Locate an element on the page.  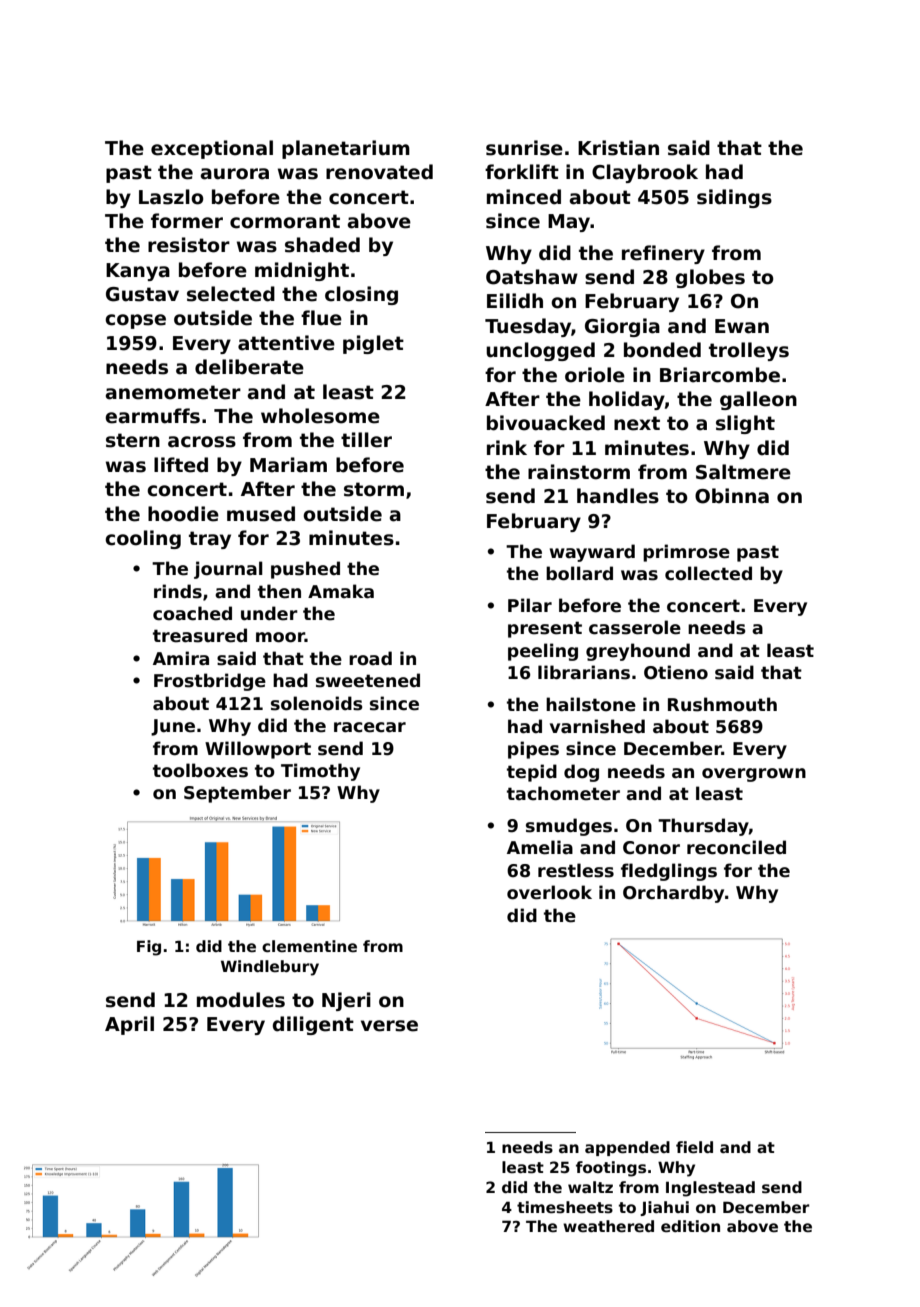
edition is located at coordinates (690, 1226).
